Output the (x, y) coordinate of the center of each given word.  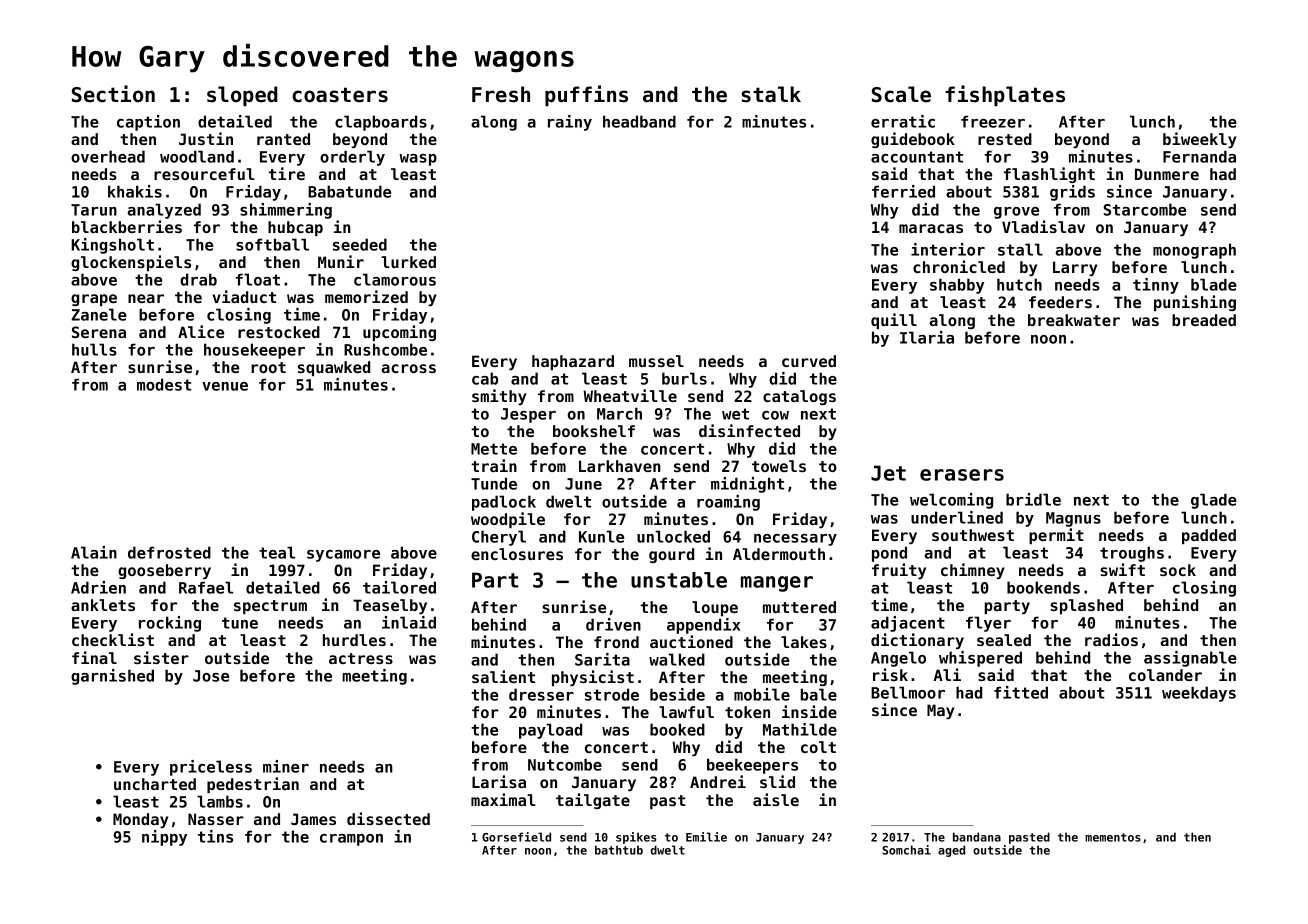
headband (639, 121)
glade (1214, 501)
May (940, 711)
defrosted (169, 552)
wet (735, 414)
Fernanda (1199, 156)
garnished (112, 677)
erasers (962, 475)
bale (819, 694)
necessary (795, 540)
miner (286, 766)
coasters (340, 95)
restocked (279, 332)
